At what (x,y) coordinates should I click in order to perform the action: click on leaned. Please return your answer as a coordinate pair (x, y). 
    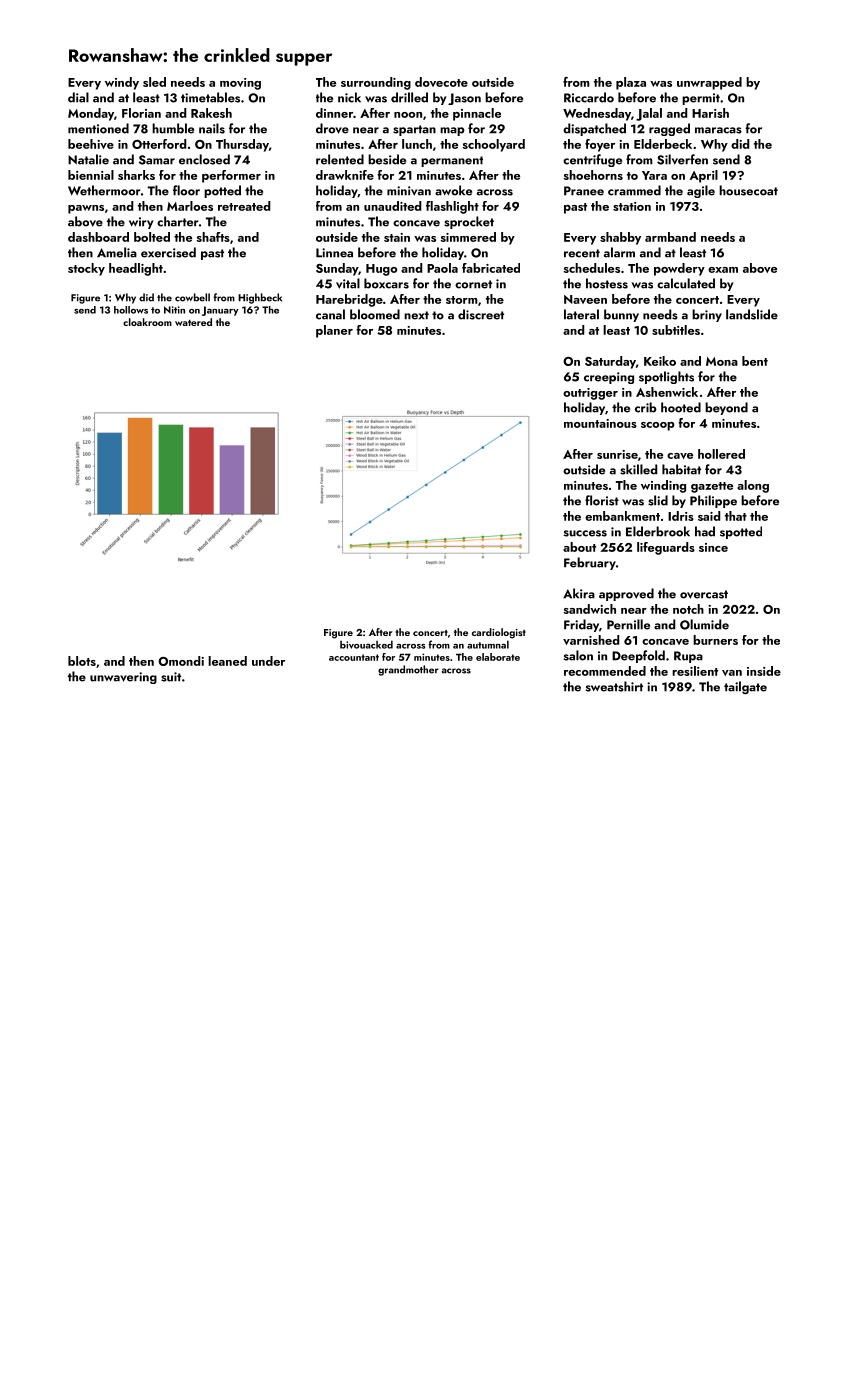
    Looking at the image, I should click on (227, 661).
